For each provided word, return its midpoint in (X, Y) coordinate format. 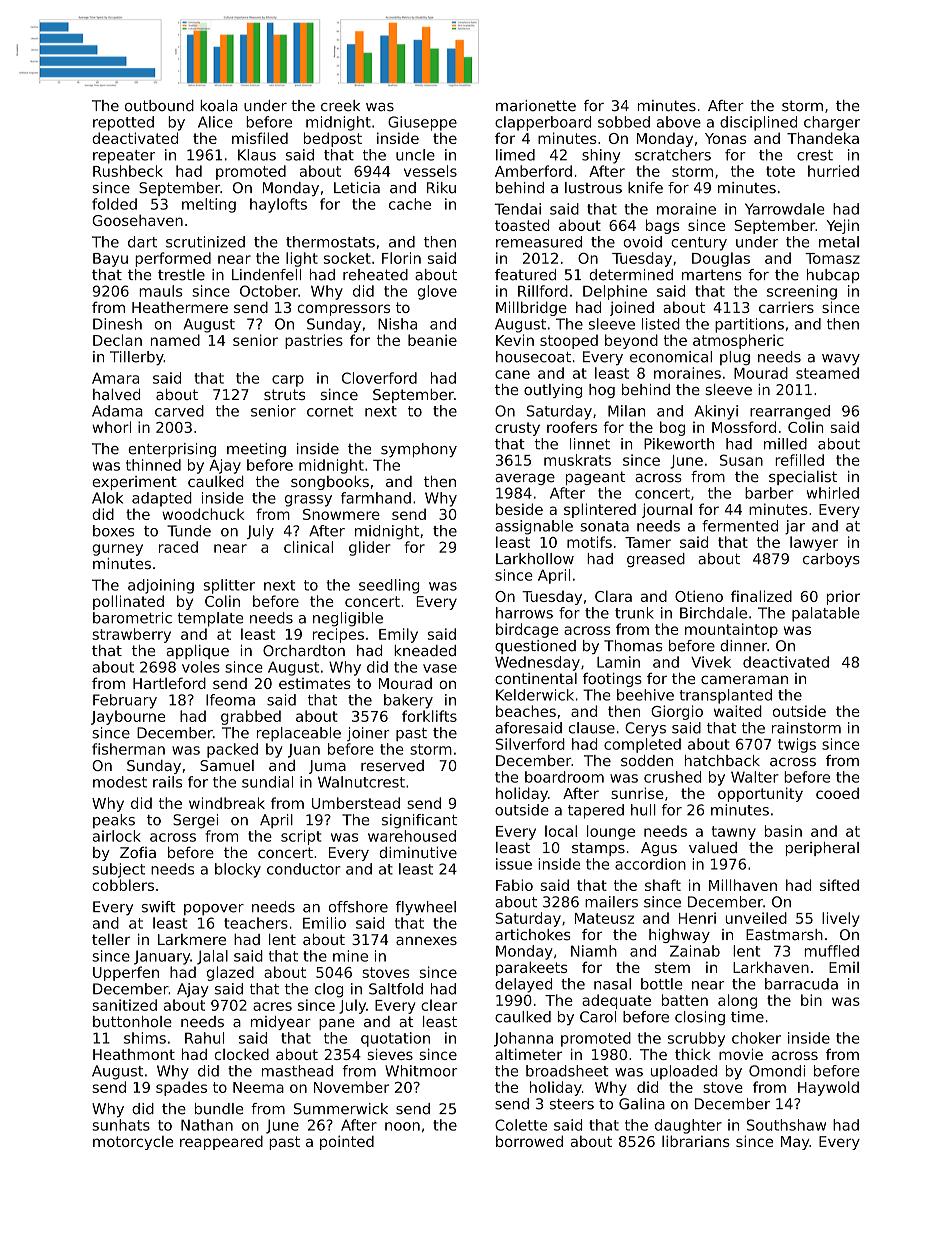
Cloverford (379, 378)
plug (735, 358)
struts (285, 394)
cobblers (123, 885)
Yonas (726, 138)
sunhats (121, 1125)
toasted (522, 225)
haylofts (278, 205)
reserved (392, 765)
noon (402, 1126)
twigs (797, 745)
